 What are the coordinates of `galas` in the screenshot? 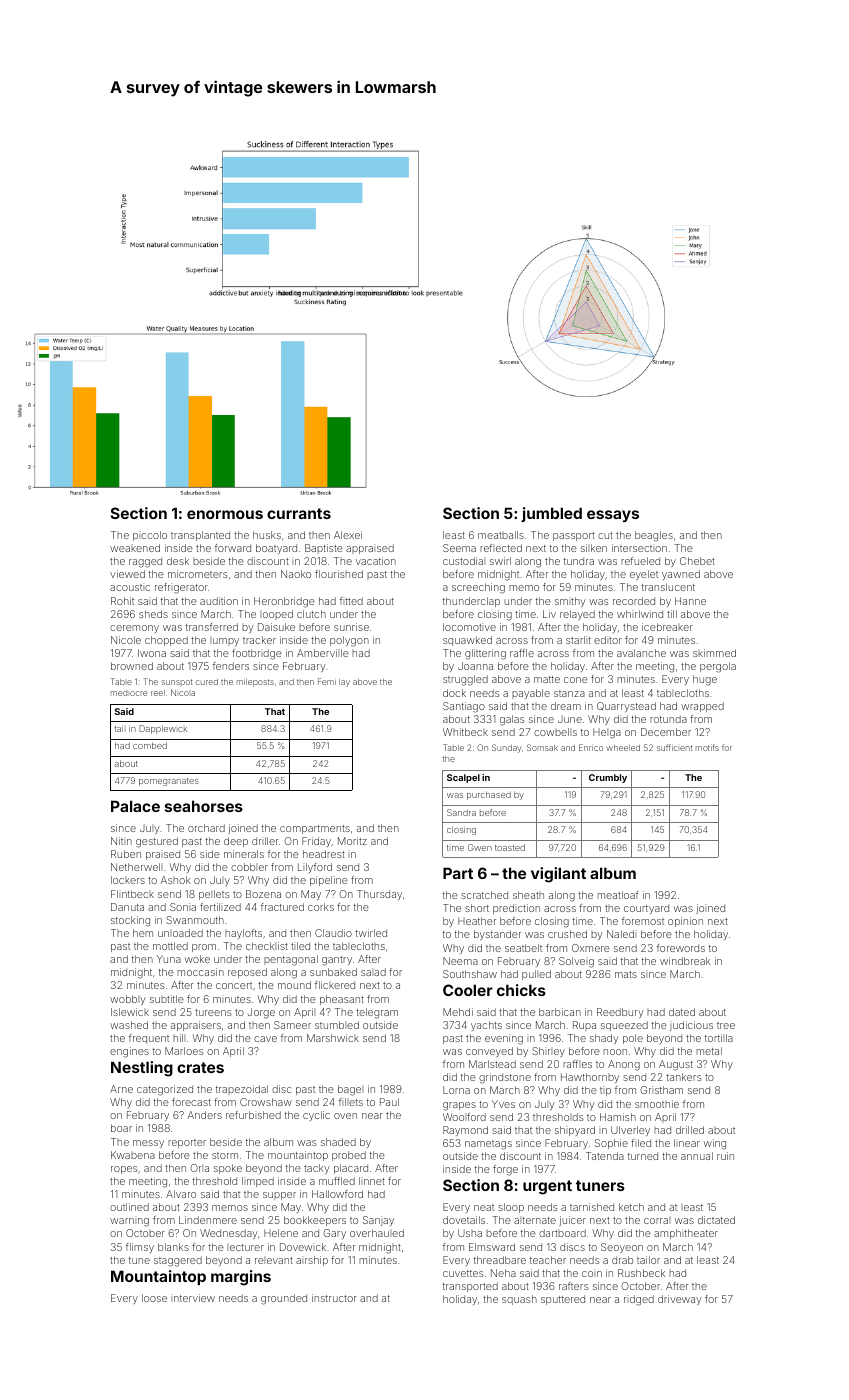 It's located at (512, 720).
